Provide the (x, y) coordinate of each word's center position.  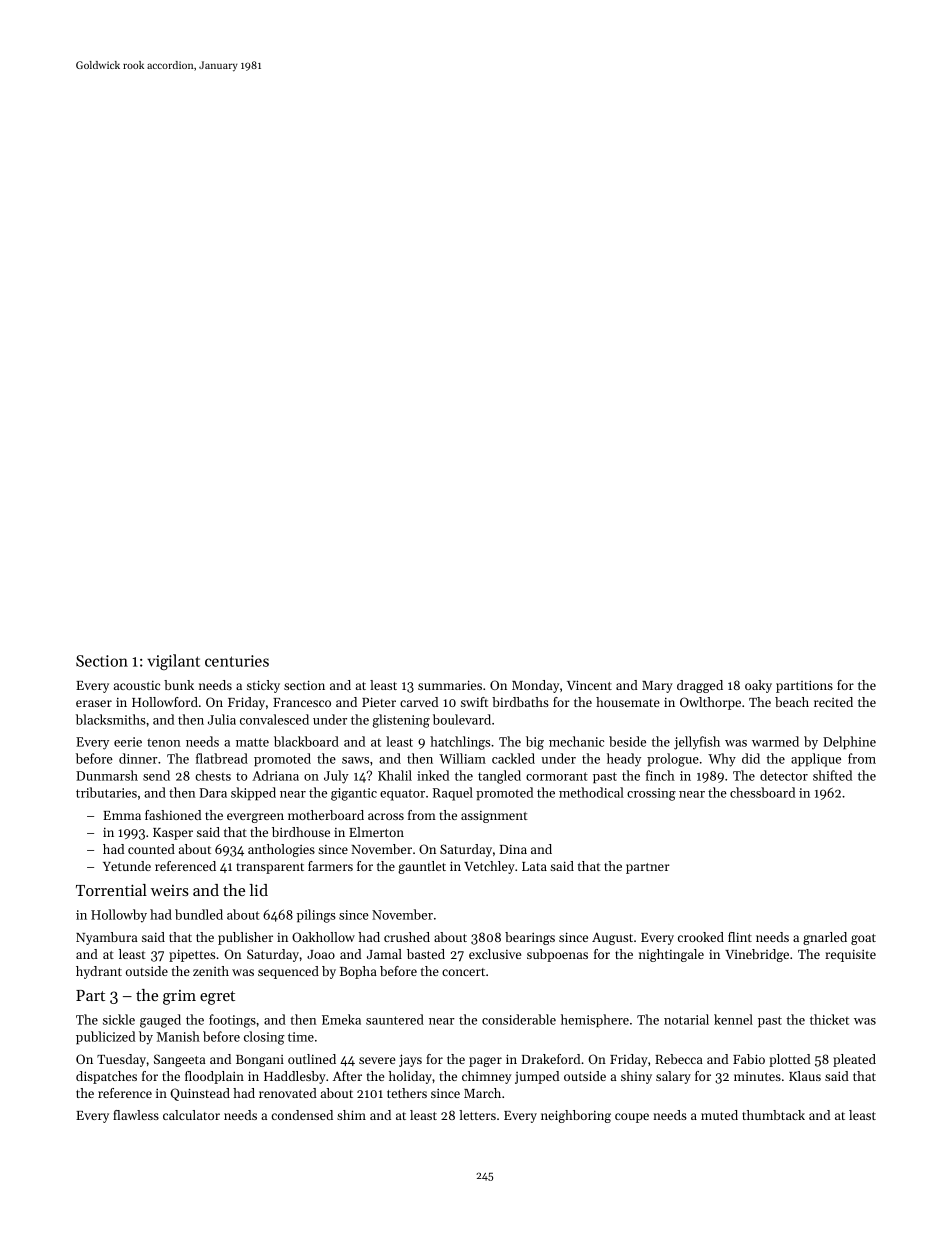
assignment (494, 817)
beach (792, 702)
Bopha (358, 972)
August (612, 938)
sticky (263, 686)
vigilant (173, 662)
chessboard (762, 792)
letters (477, 1115)
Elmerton (376, 832)
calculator (191, 1115)
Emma (122, 815)
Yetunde (127, 866)
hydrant (99, 972)
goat (863, 939)
